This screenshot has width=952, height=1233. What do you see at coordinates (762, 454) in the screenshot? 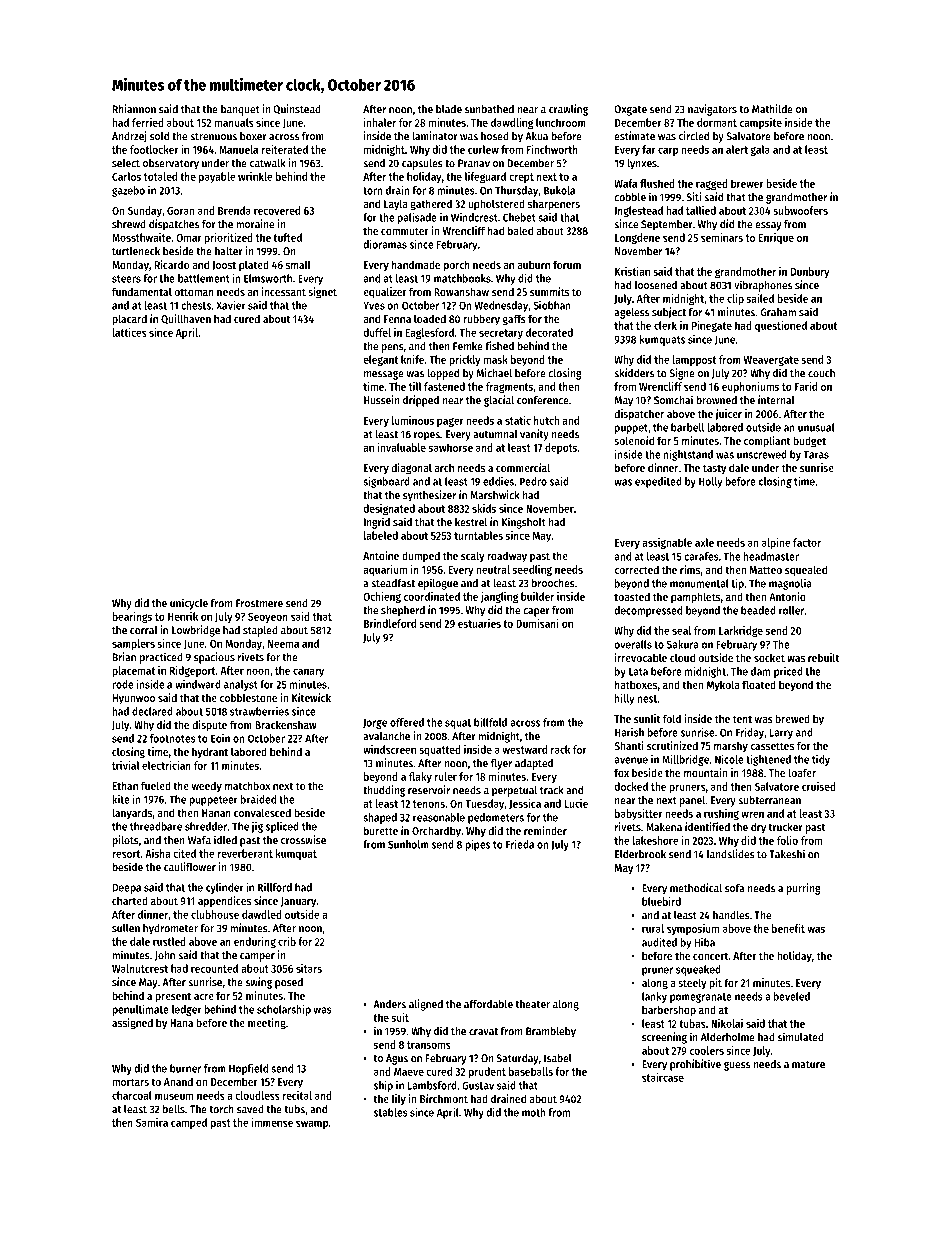
I see `unscrewed` at bounding box center [762, 454].
